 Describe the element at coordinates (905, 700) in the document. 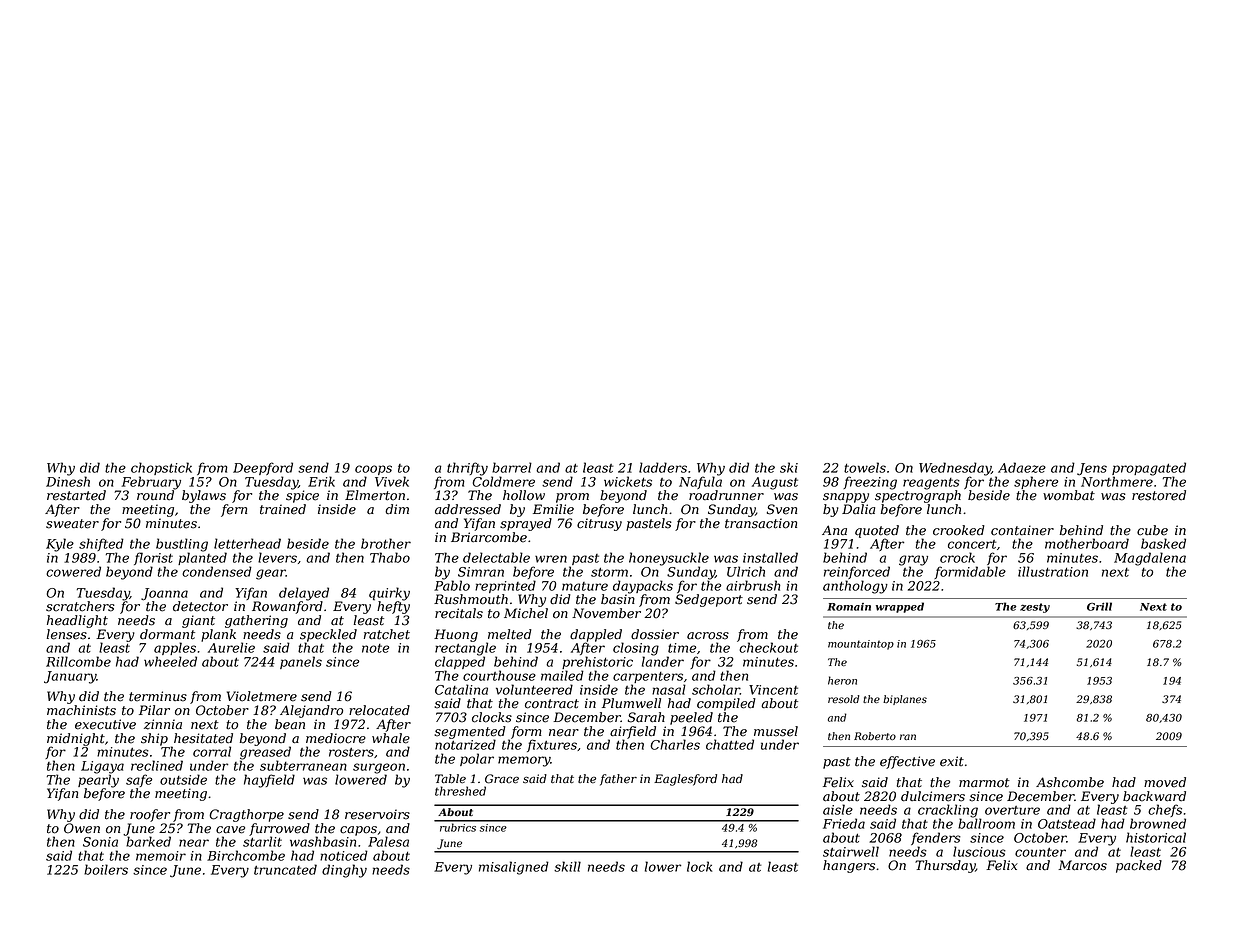

I see `biplanes` at that location.
